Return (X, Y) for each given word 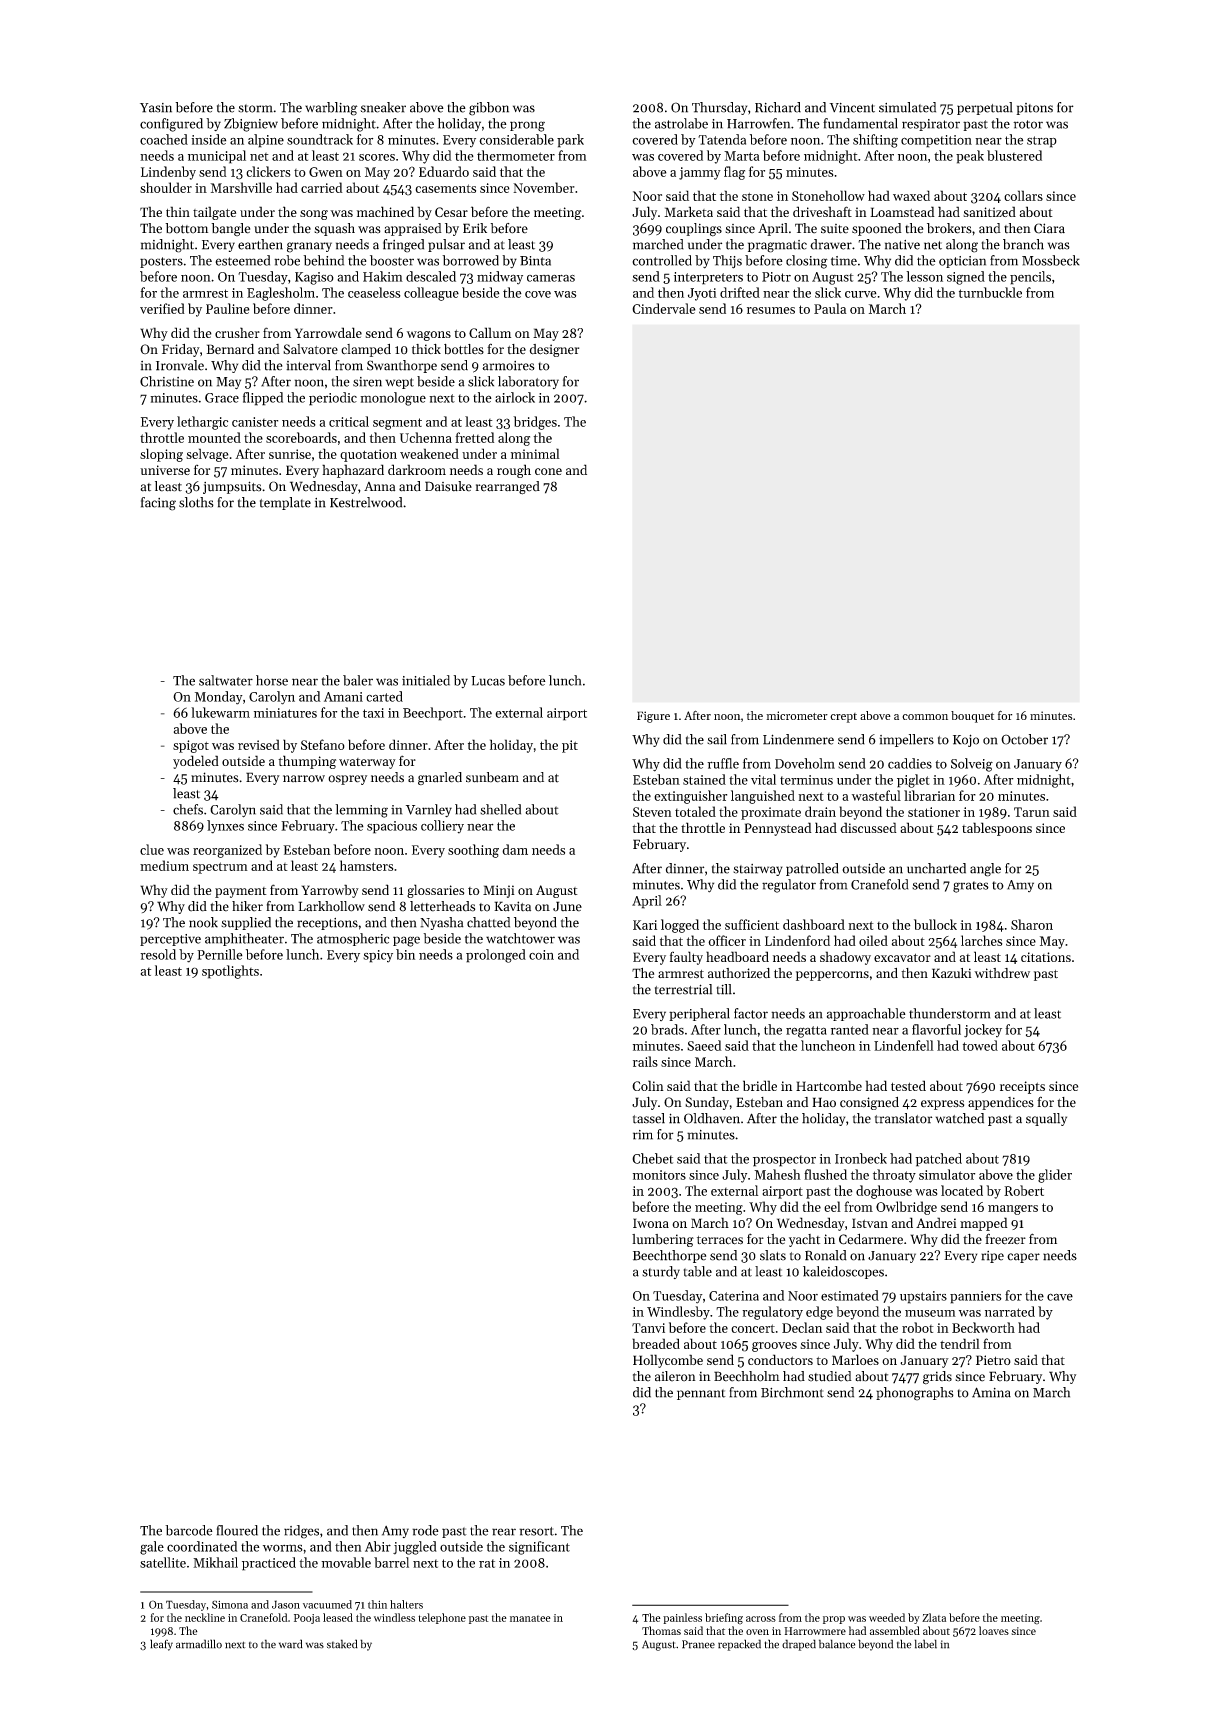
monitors (659, 1175)
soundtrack (320, 139)
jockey (983, 1031)
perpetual (985, 108)
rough (514, 471)
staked (342, 1644)
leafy (161, 1645)
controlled (662, 260)
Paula (830, 308)
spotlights (230, 972)
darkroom (417, 469)
